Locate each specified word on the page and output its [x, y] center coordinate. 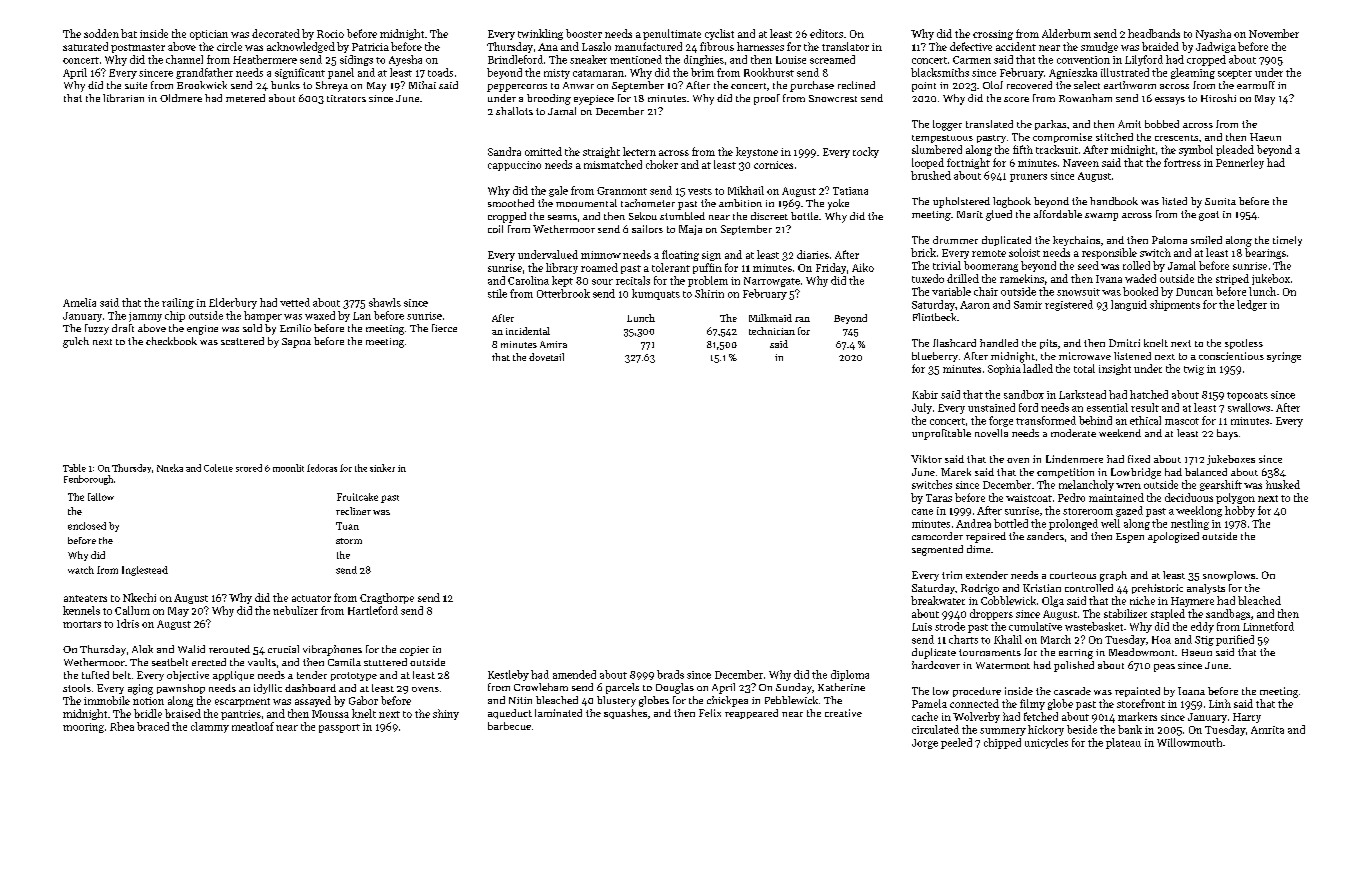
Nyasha [1213, 34]
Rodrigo [980, 589]
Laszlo [596, 46]
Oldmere [181, 98]
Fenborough [88, 480]
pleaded [1235, 150]
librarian [123, 98]
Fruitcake [357, 497]
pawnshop [181, 689]
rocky [866, 152]
